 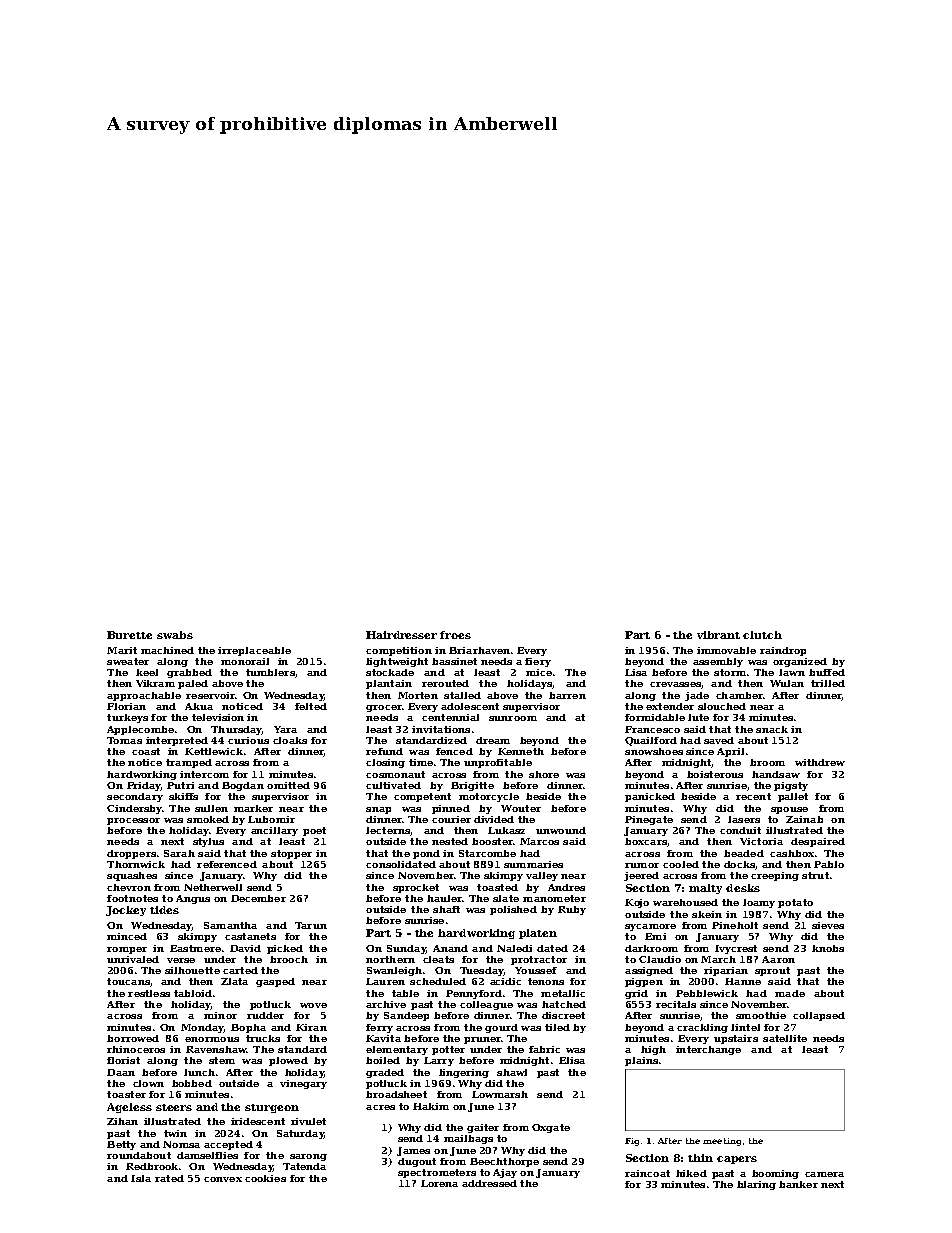 What do you see at coordinates (655, 717) in the image?
I see `formidable` at bounding box center [655, 717].
